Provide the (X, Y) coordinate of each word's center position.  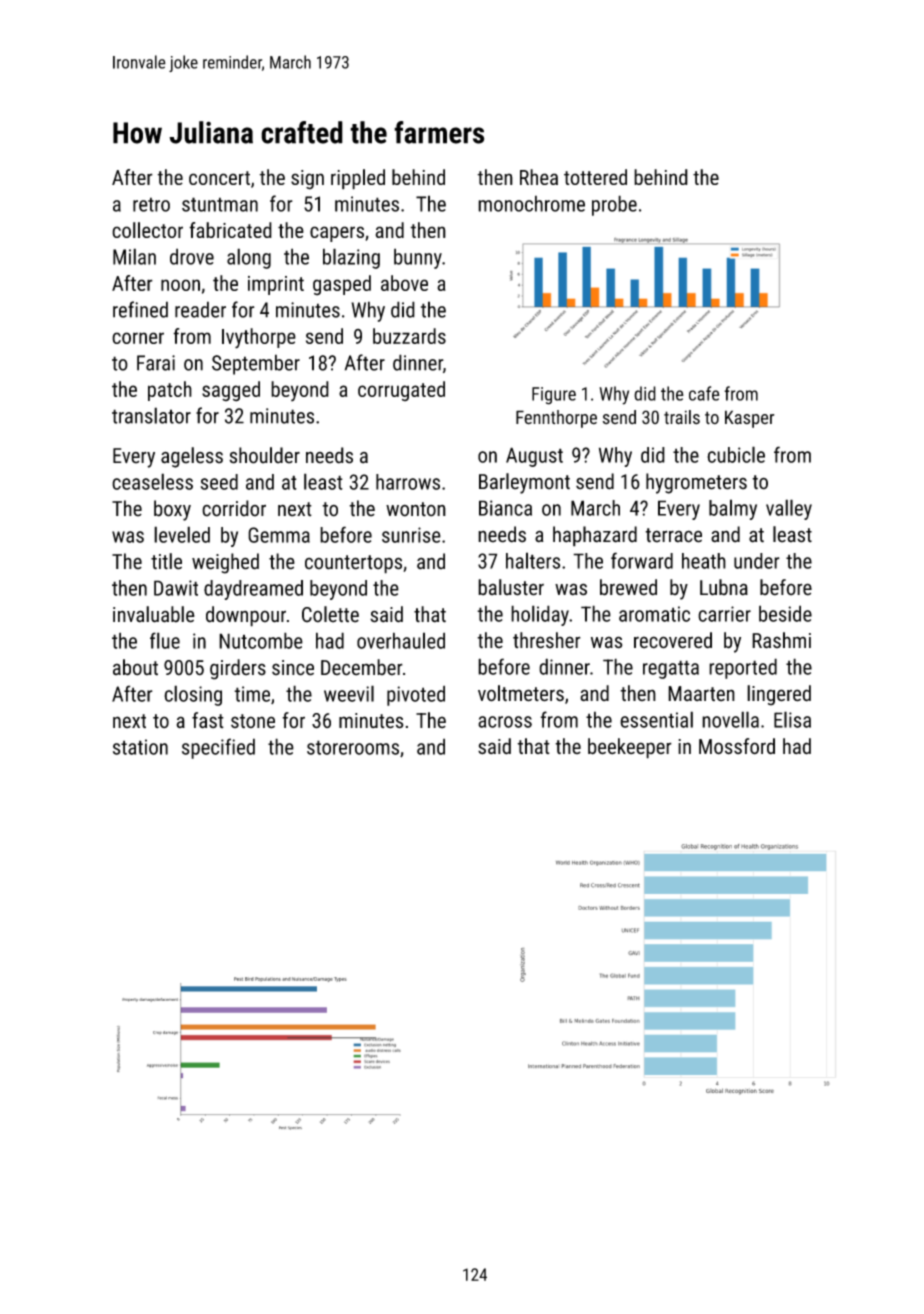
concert (219, 178)
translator (151, 415)
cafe (704, 393)
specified (218, 748)
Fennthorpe (556, 419)
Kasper (749, 419)
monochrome (531, 203)
